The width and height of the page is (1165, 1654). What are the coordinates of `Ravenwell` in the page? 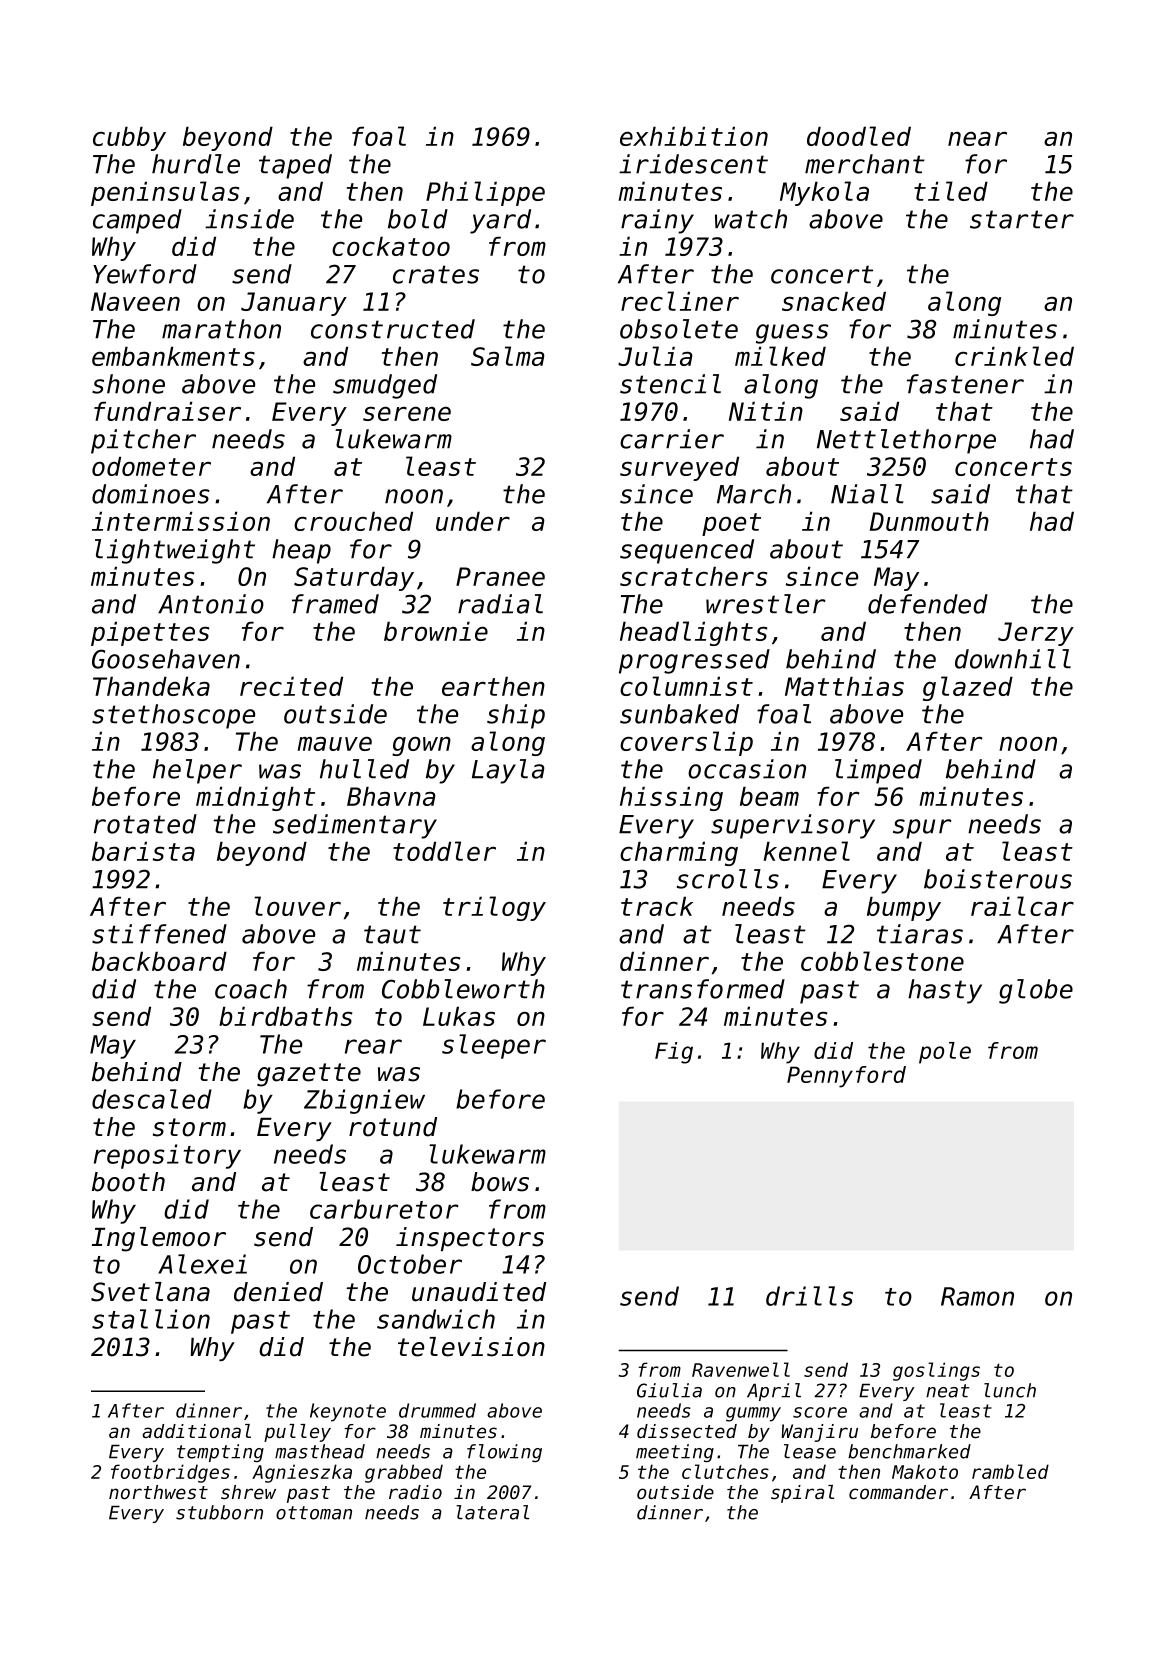 It's located at (741, 1369).
